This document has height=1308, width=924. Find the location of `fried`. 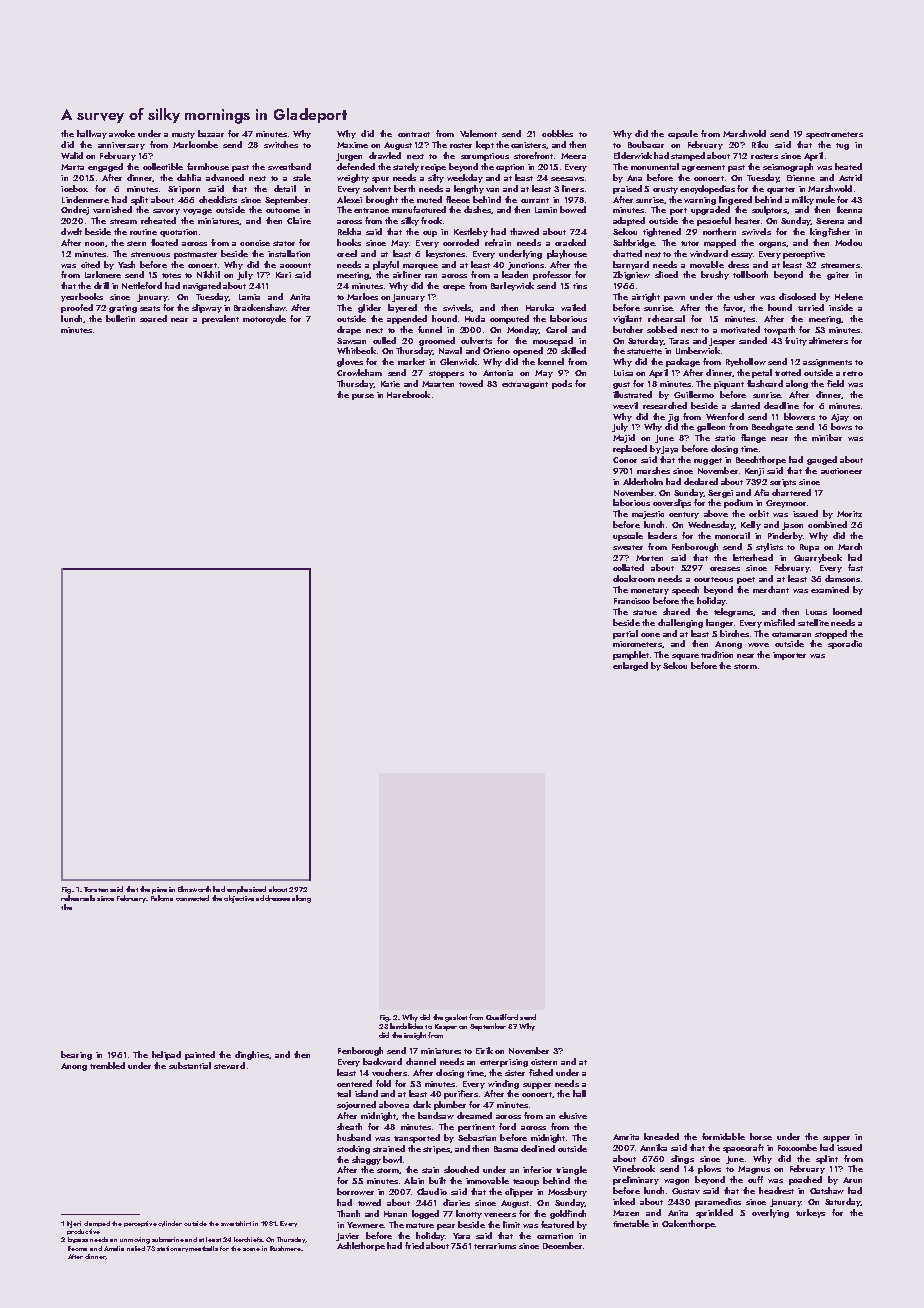

fried is located at coordinates (414, 1245).
